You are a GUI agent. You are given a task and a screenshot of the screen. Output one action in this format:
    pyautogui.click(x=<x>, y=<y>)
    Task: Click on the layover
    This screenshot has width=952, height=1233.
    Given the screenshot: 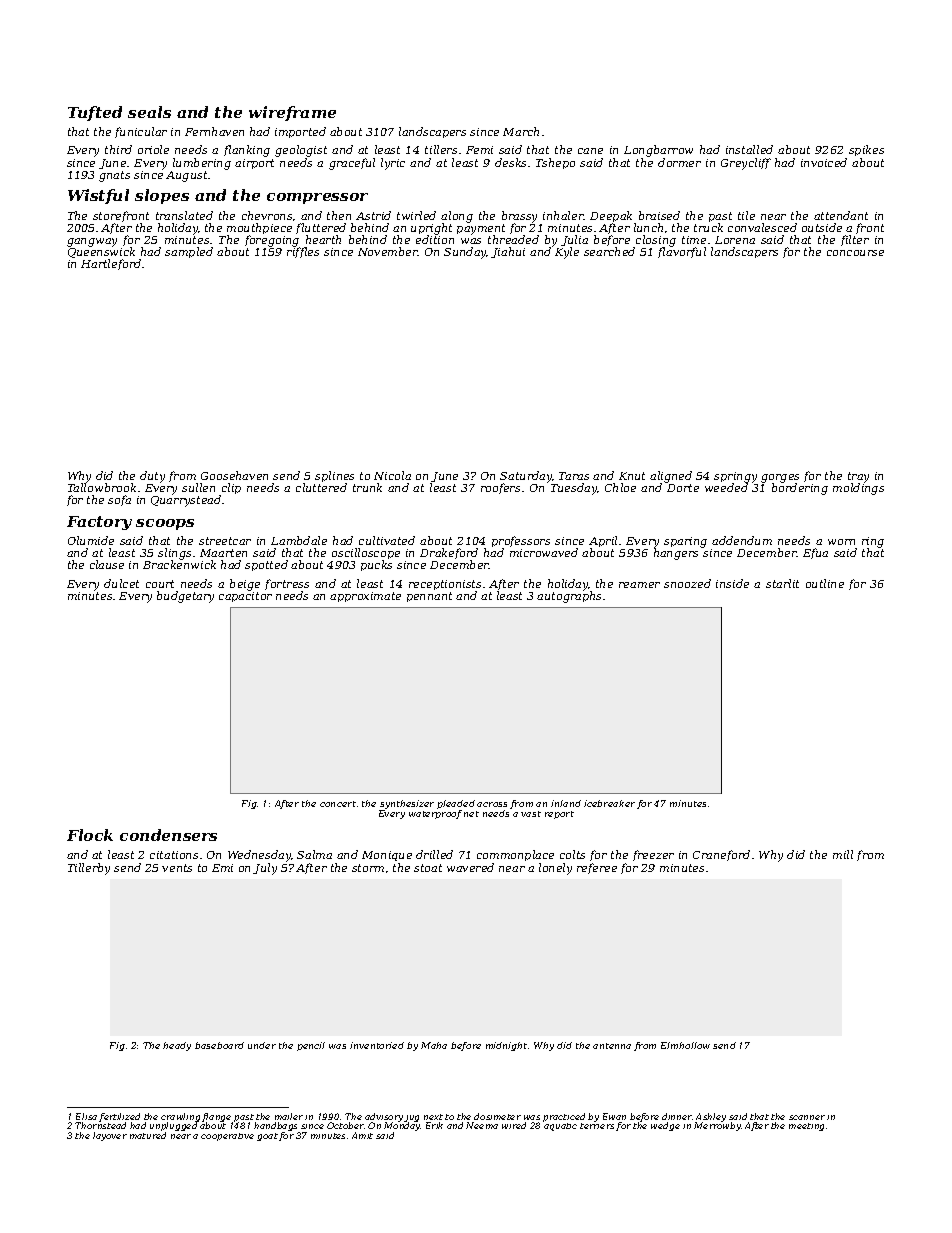 What is the action you would take?
    pyautogui.click(x=110, y=1136)
